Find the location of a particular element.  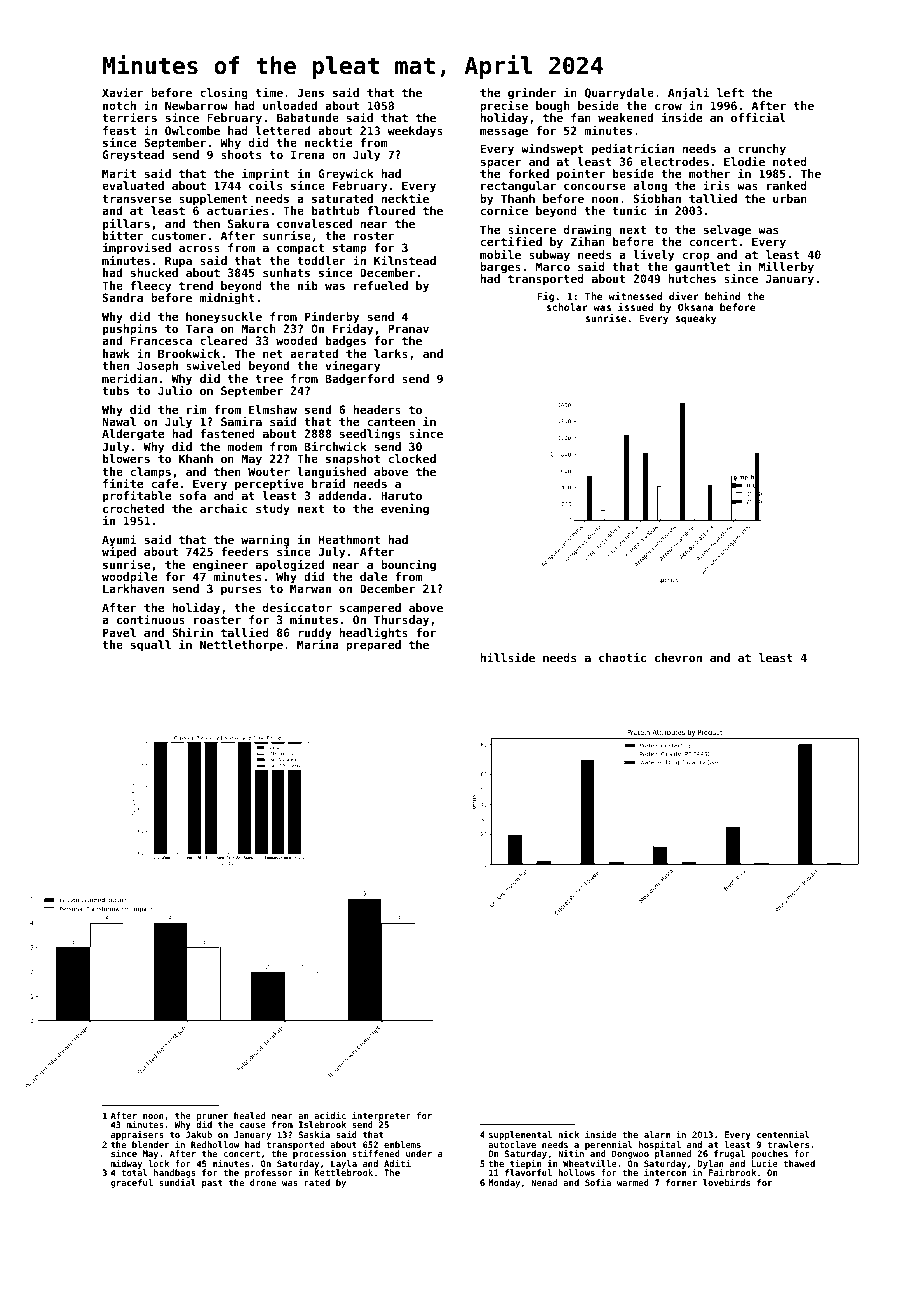

behind is located at coordinates (722, 296).
